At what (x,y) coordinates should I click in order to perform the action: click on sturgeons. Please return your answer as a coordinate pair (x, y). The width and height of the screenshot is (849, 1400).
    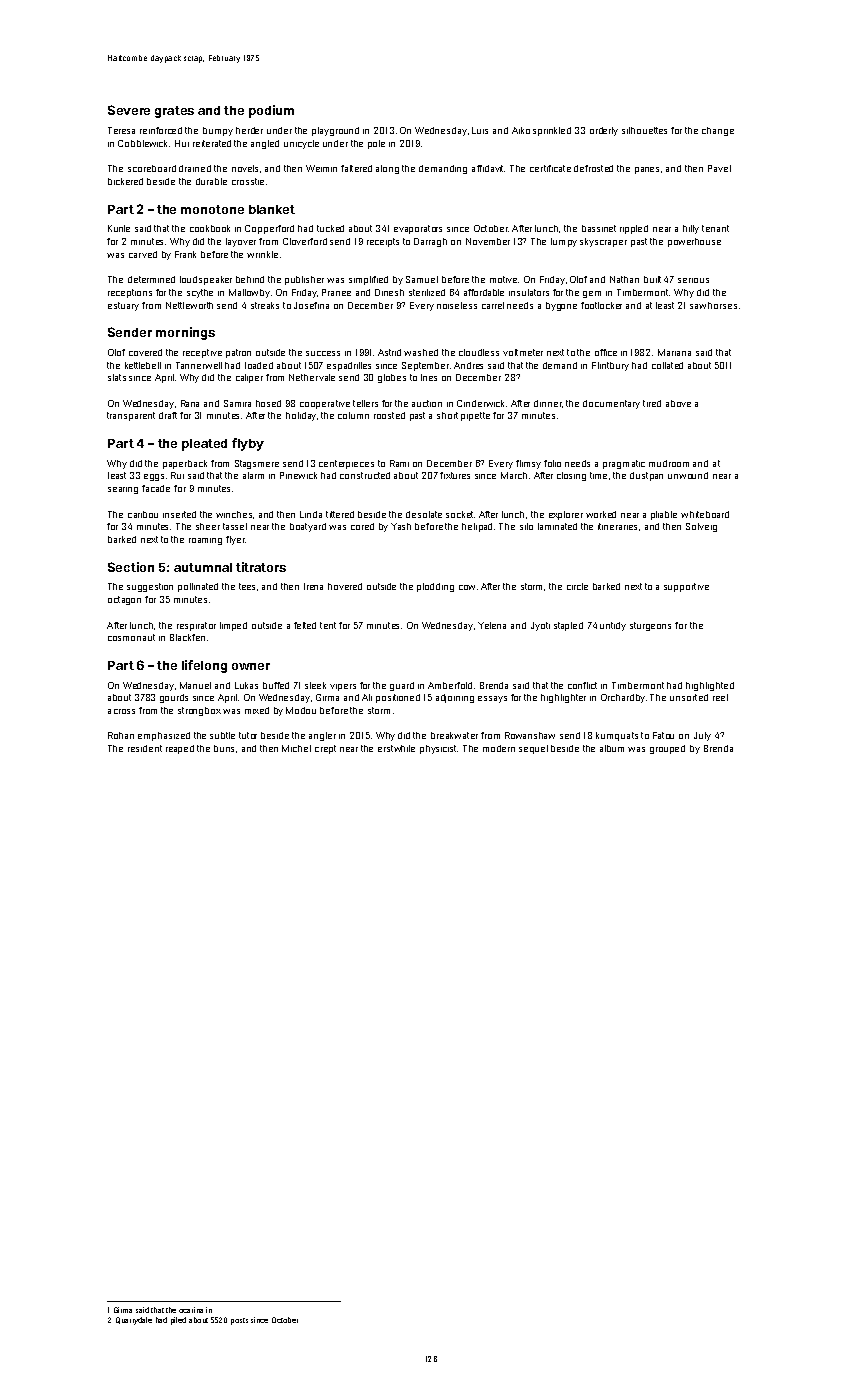
    Looking at the image, I should click on (650, 626).
